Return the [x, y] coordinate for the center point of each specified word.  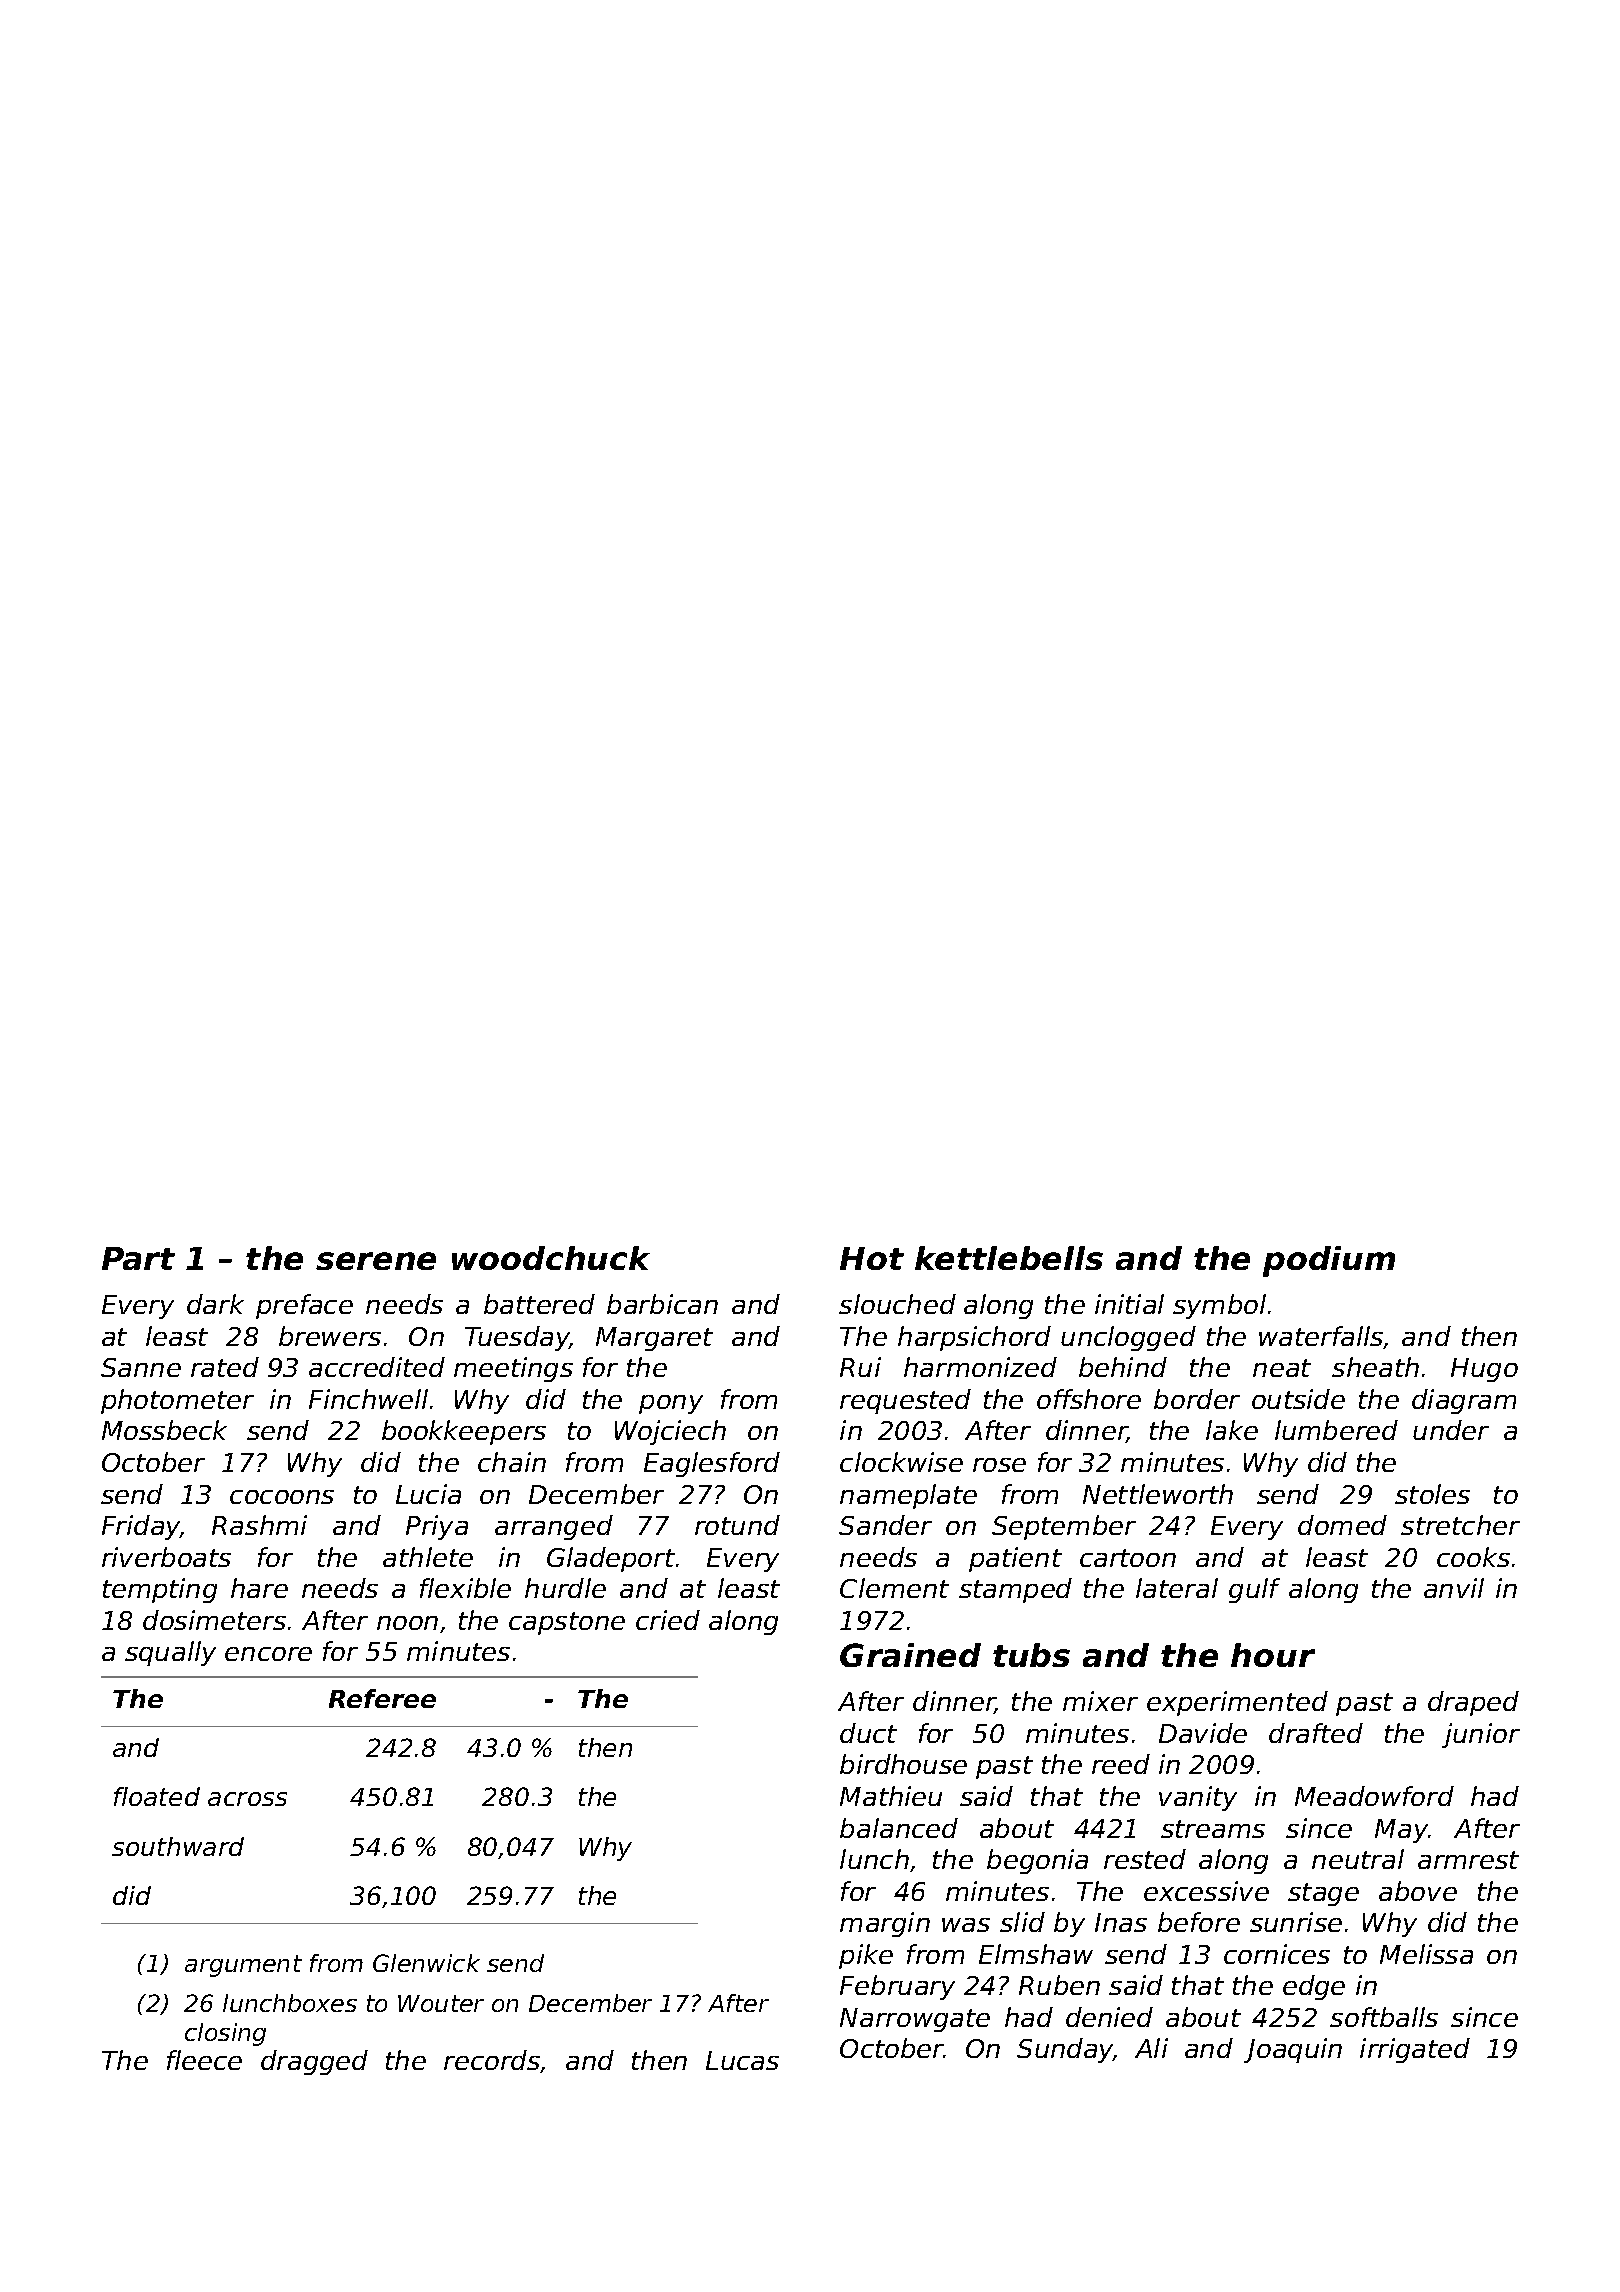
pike [866, 1956]
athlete [428, 1557]
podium [1329, 1261]
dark [215, 1304]
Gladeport [611, 1559]
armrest [1468, 1860]
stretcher [1460, 1525]
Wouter [441, 2003]
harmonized [980, 1367]
